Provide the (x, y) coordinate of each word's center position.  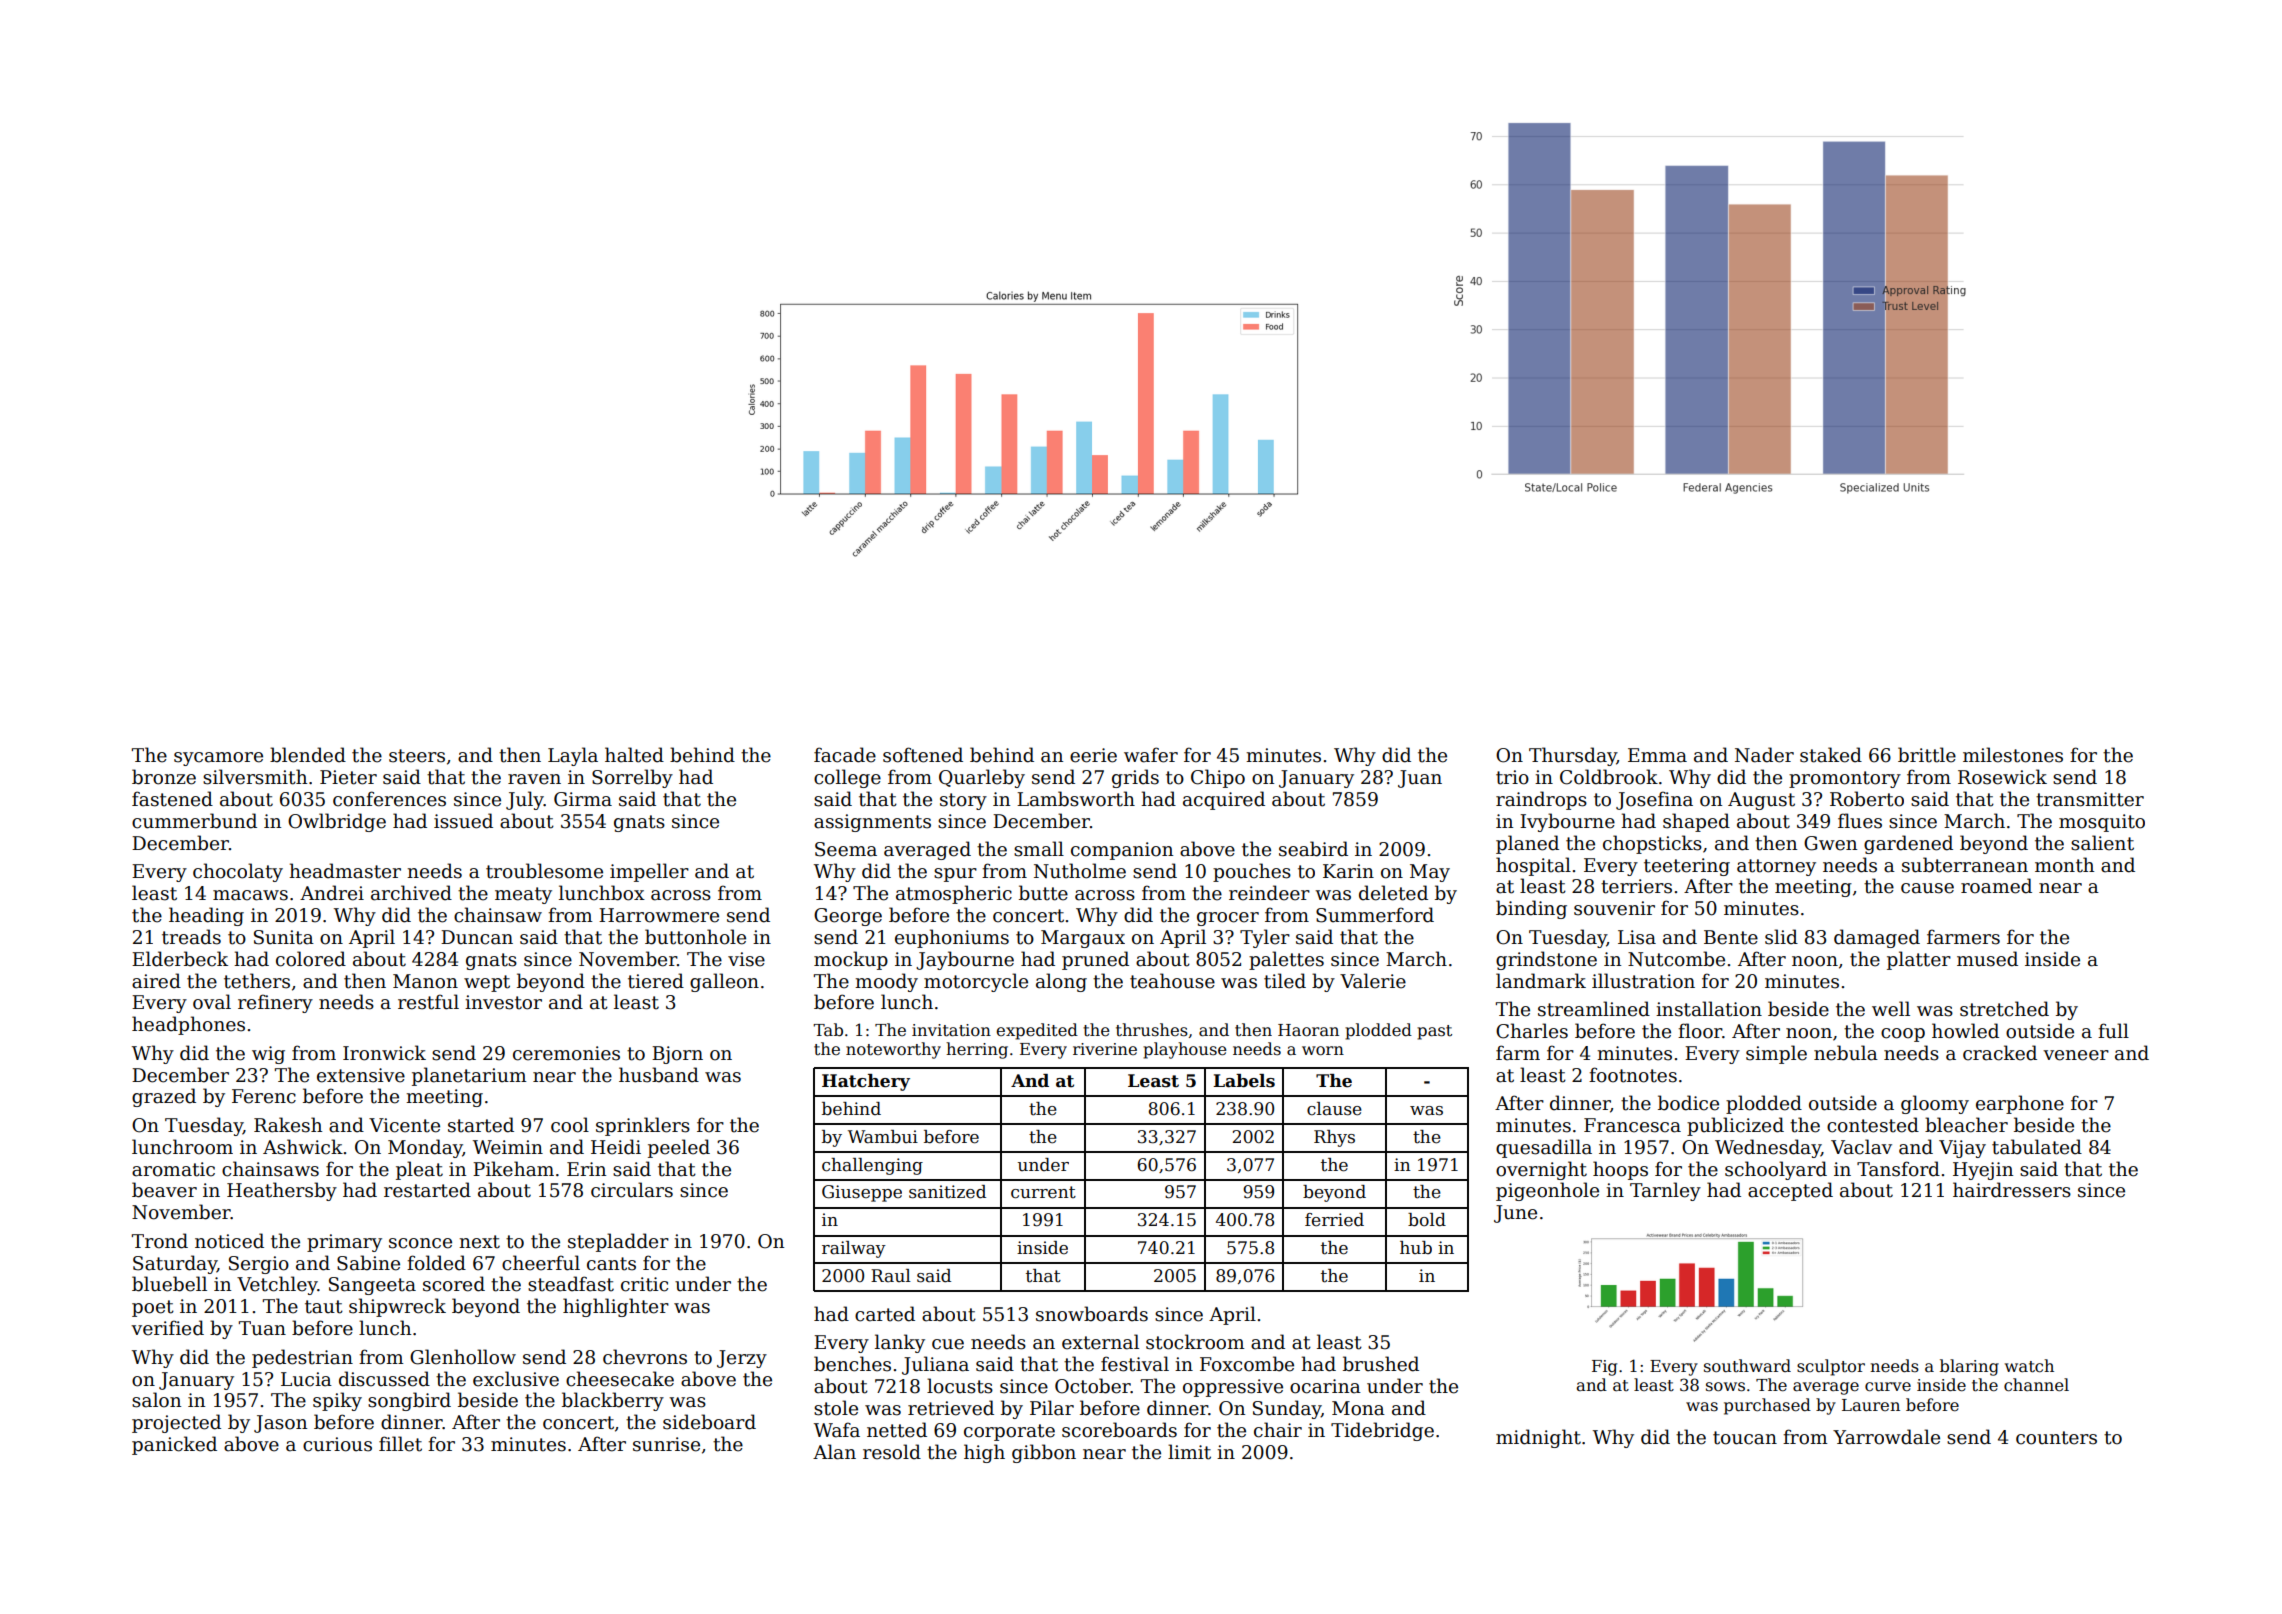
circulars (632, 1190)
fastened (172, 799)
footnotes (1633, 1075)
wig (268, 1055)
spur (955, 875)
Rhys (1334, 1138)
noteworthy (893, 1050)
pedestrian (302, 1358)
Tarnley (1665, 1191)
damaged (1877, 938)
